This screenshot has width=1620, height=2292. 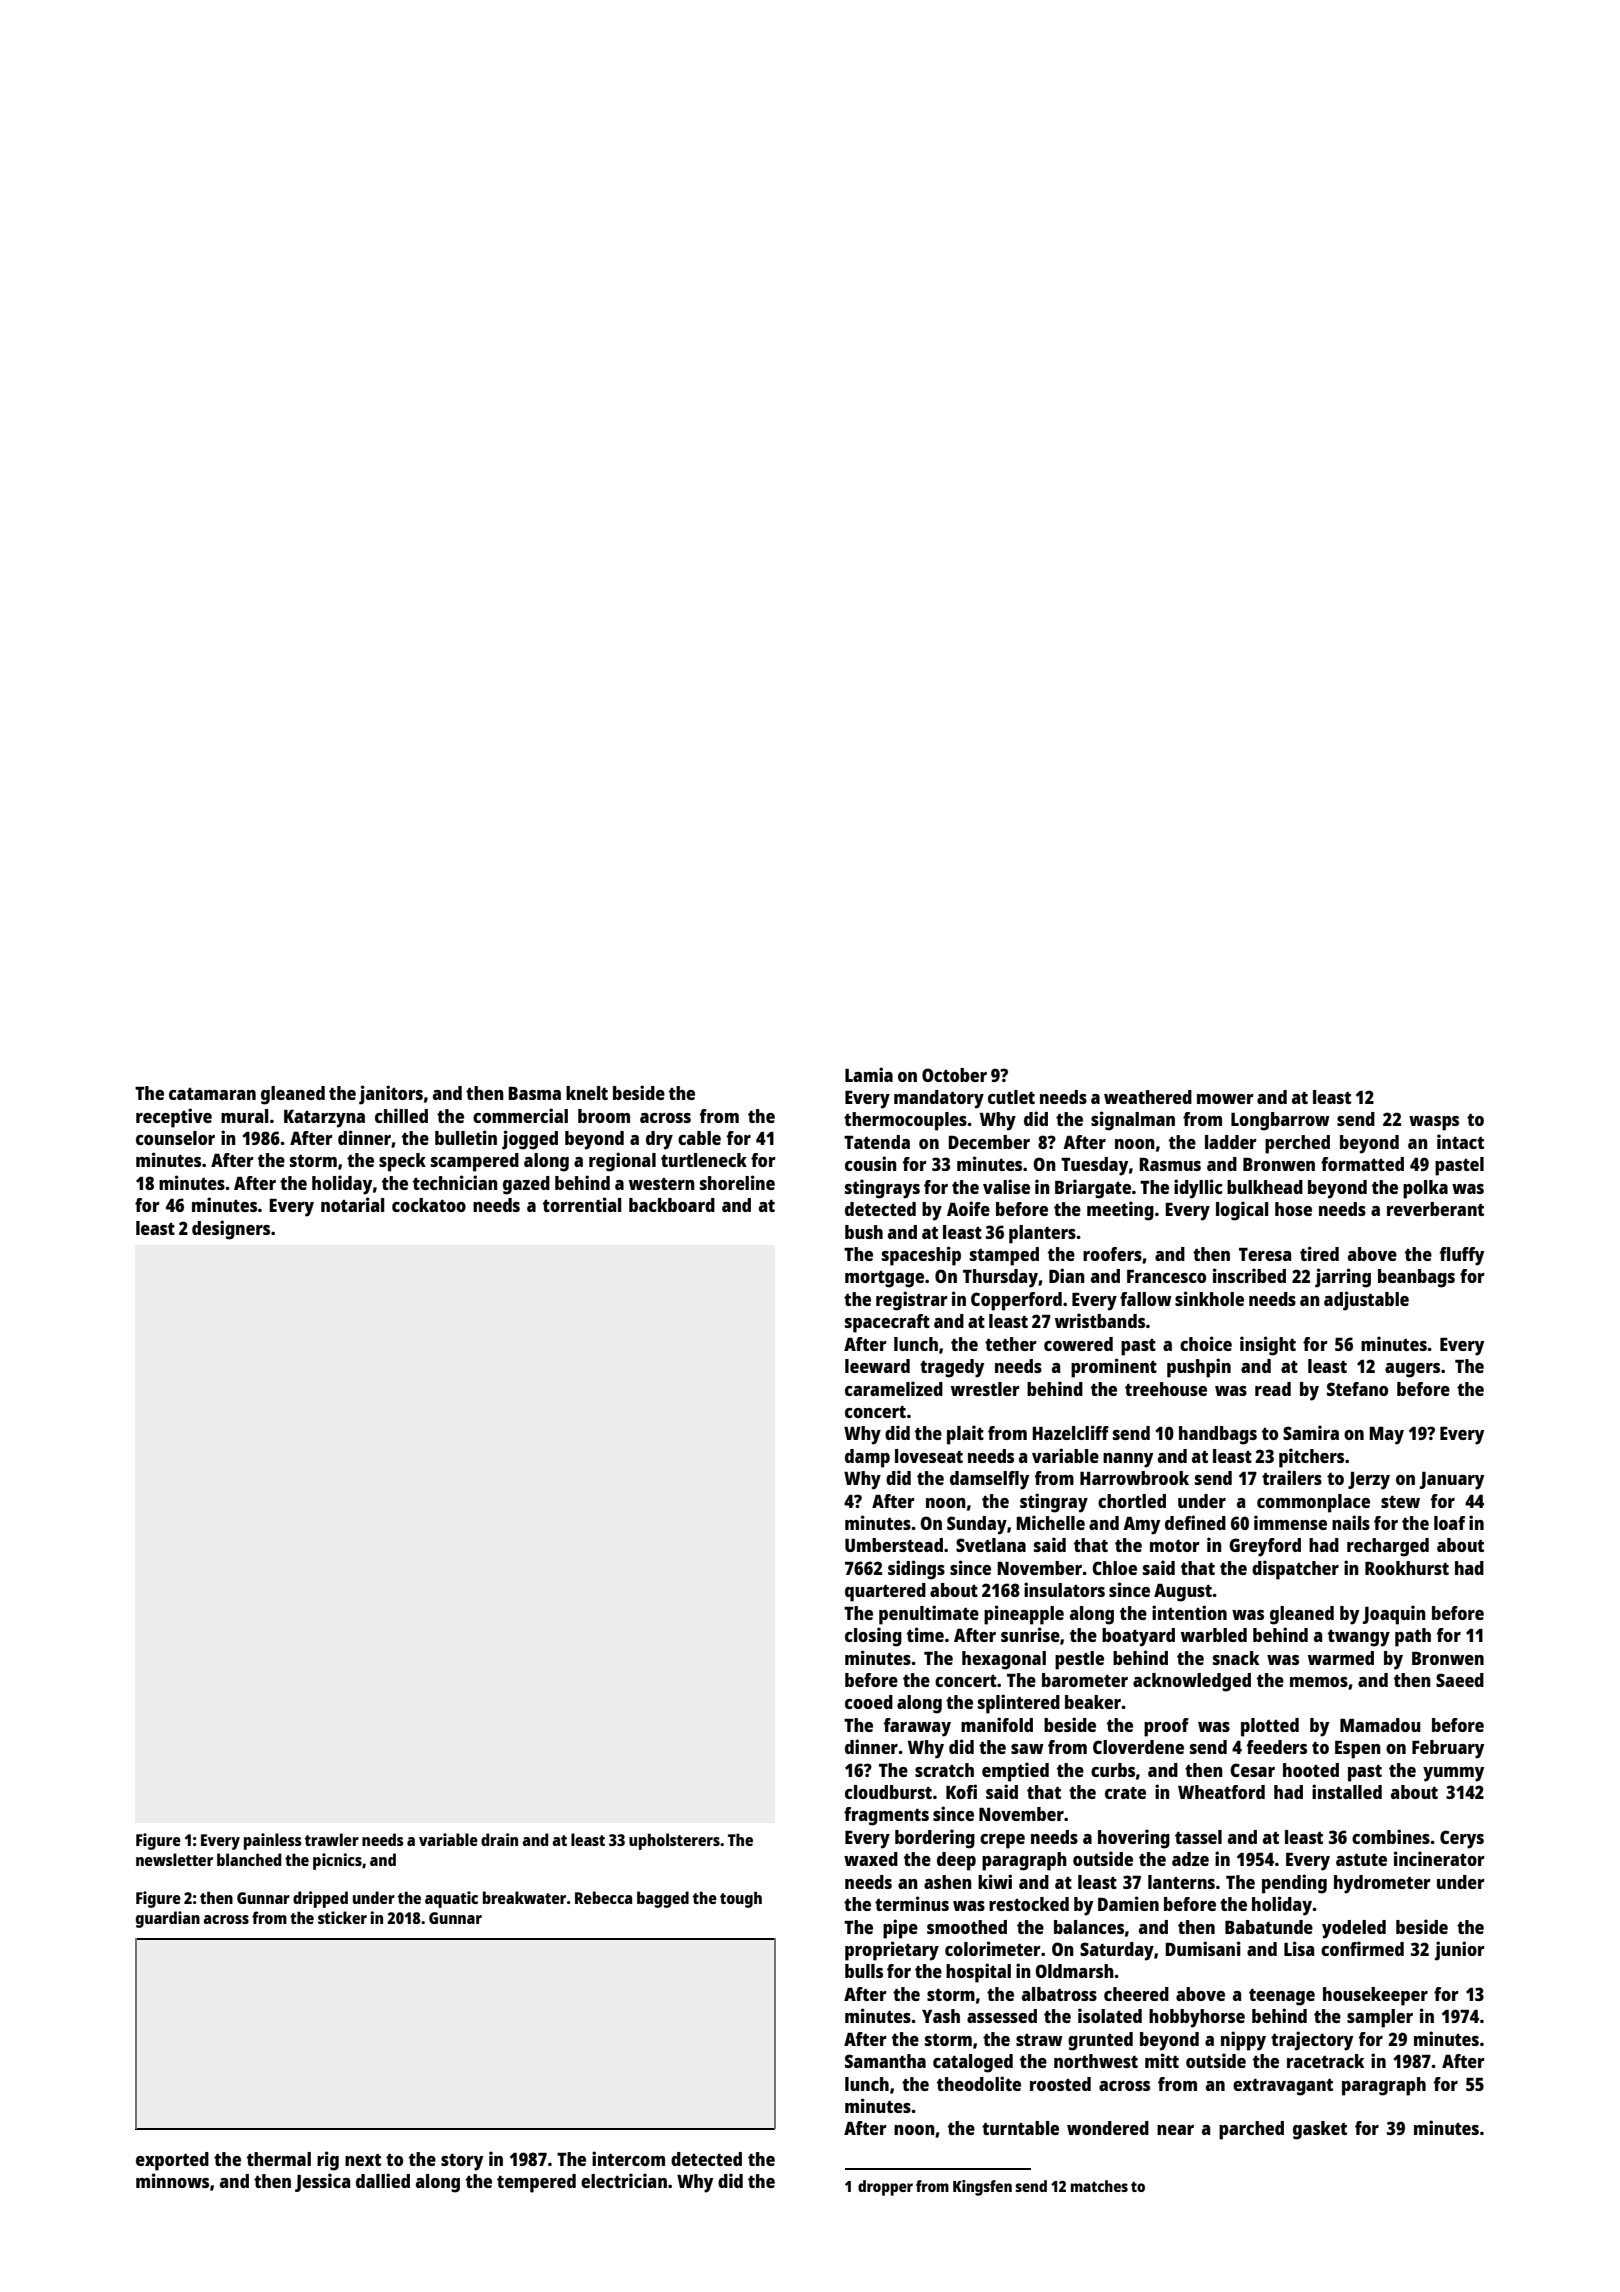 What do you see at coordinates (873, 1637) in the screenshot?
I see `closing` at bounding box center [873, 1637].
